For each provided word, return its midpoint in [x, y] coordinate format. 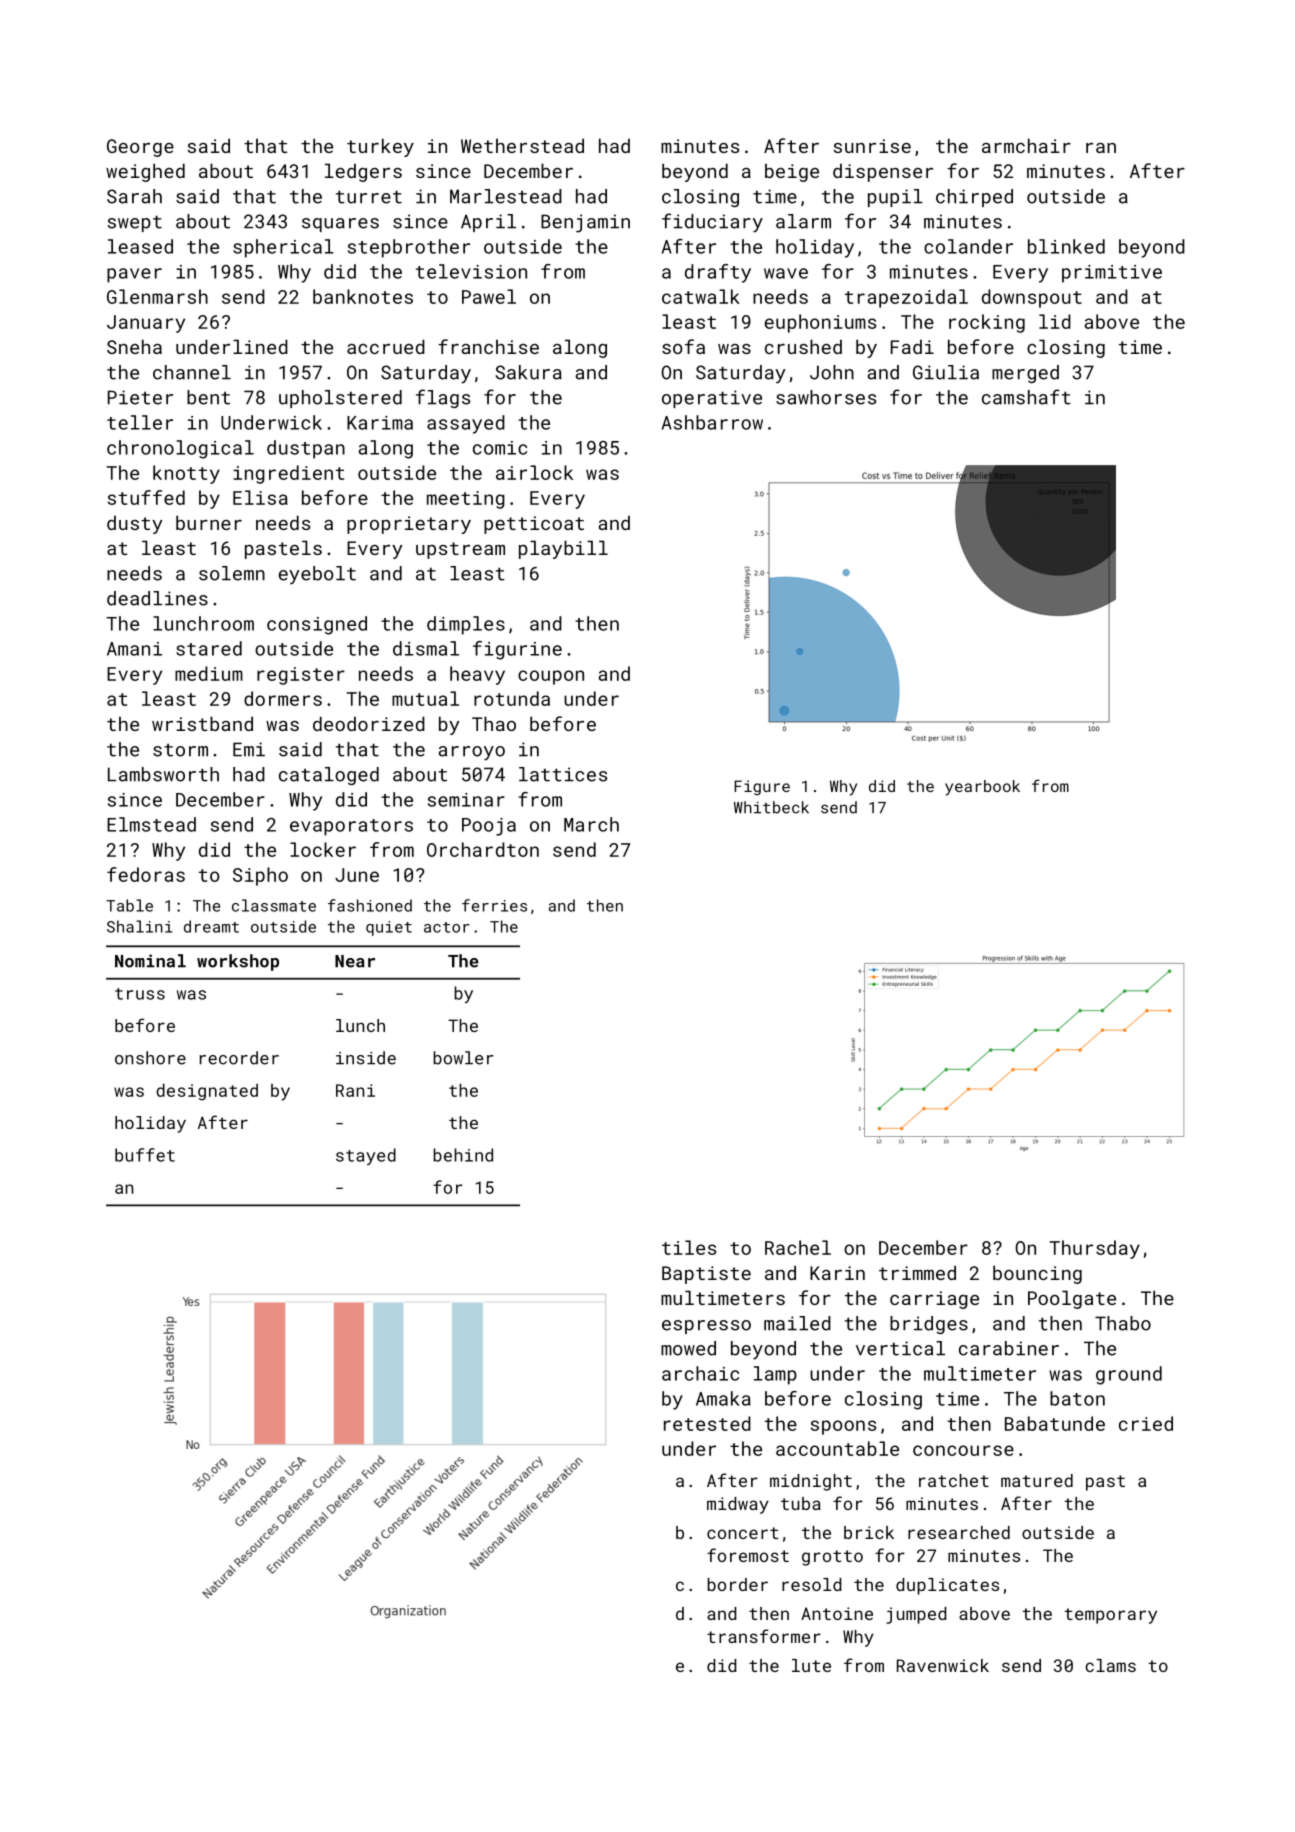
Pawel [489, 296]
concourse [963, 1450]
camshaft [1026, 397]
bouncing [1037, 1274]
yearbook [982, 788]
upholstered [340, 399]
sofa [683, 346]
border [738, 1584]
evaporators [351, 827]
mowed [688, 1348]
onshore [150, 1058]
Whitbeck [771, 807]
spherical [283, 248]
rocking [987, 323]
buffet [145, 1155]
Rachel [798, 1247]
